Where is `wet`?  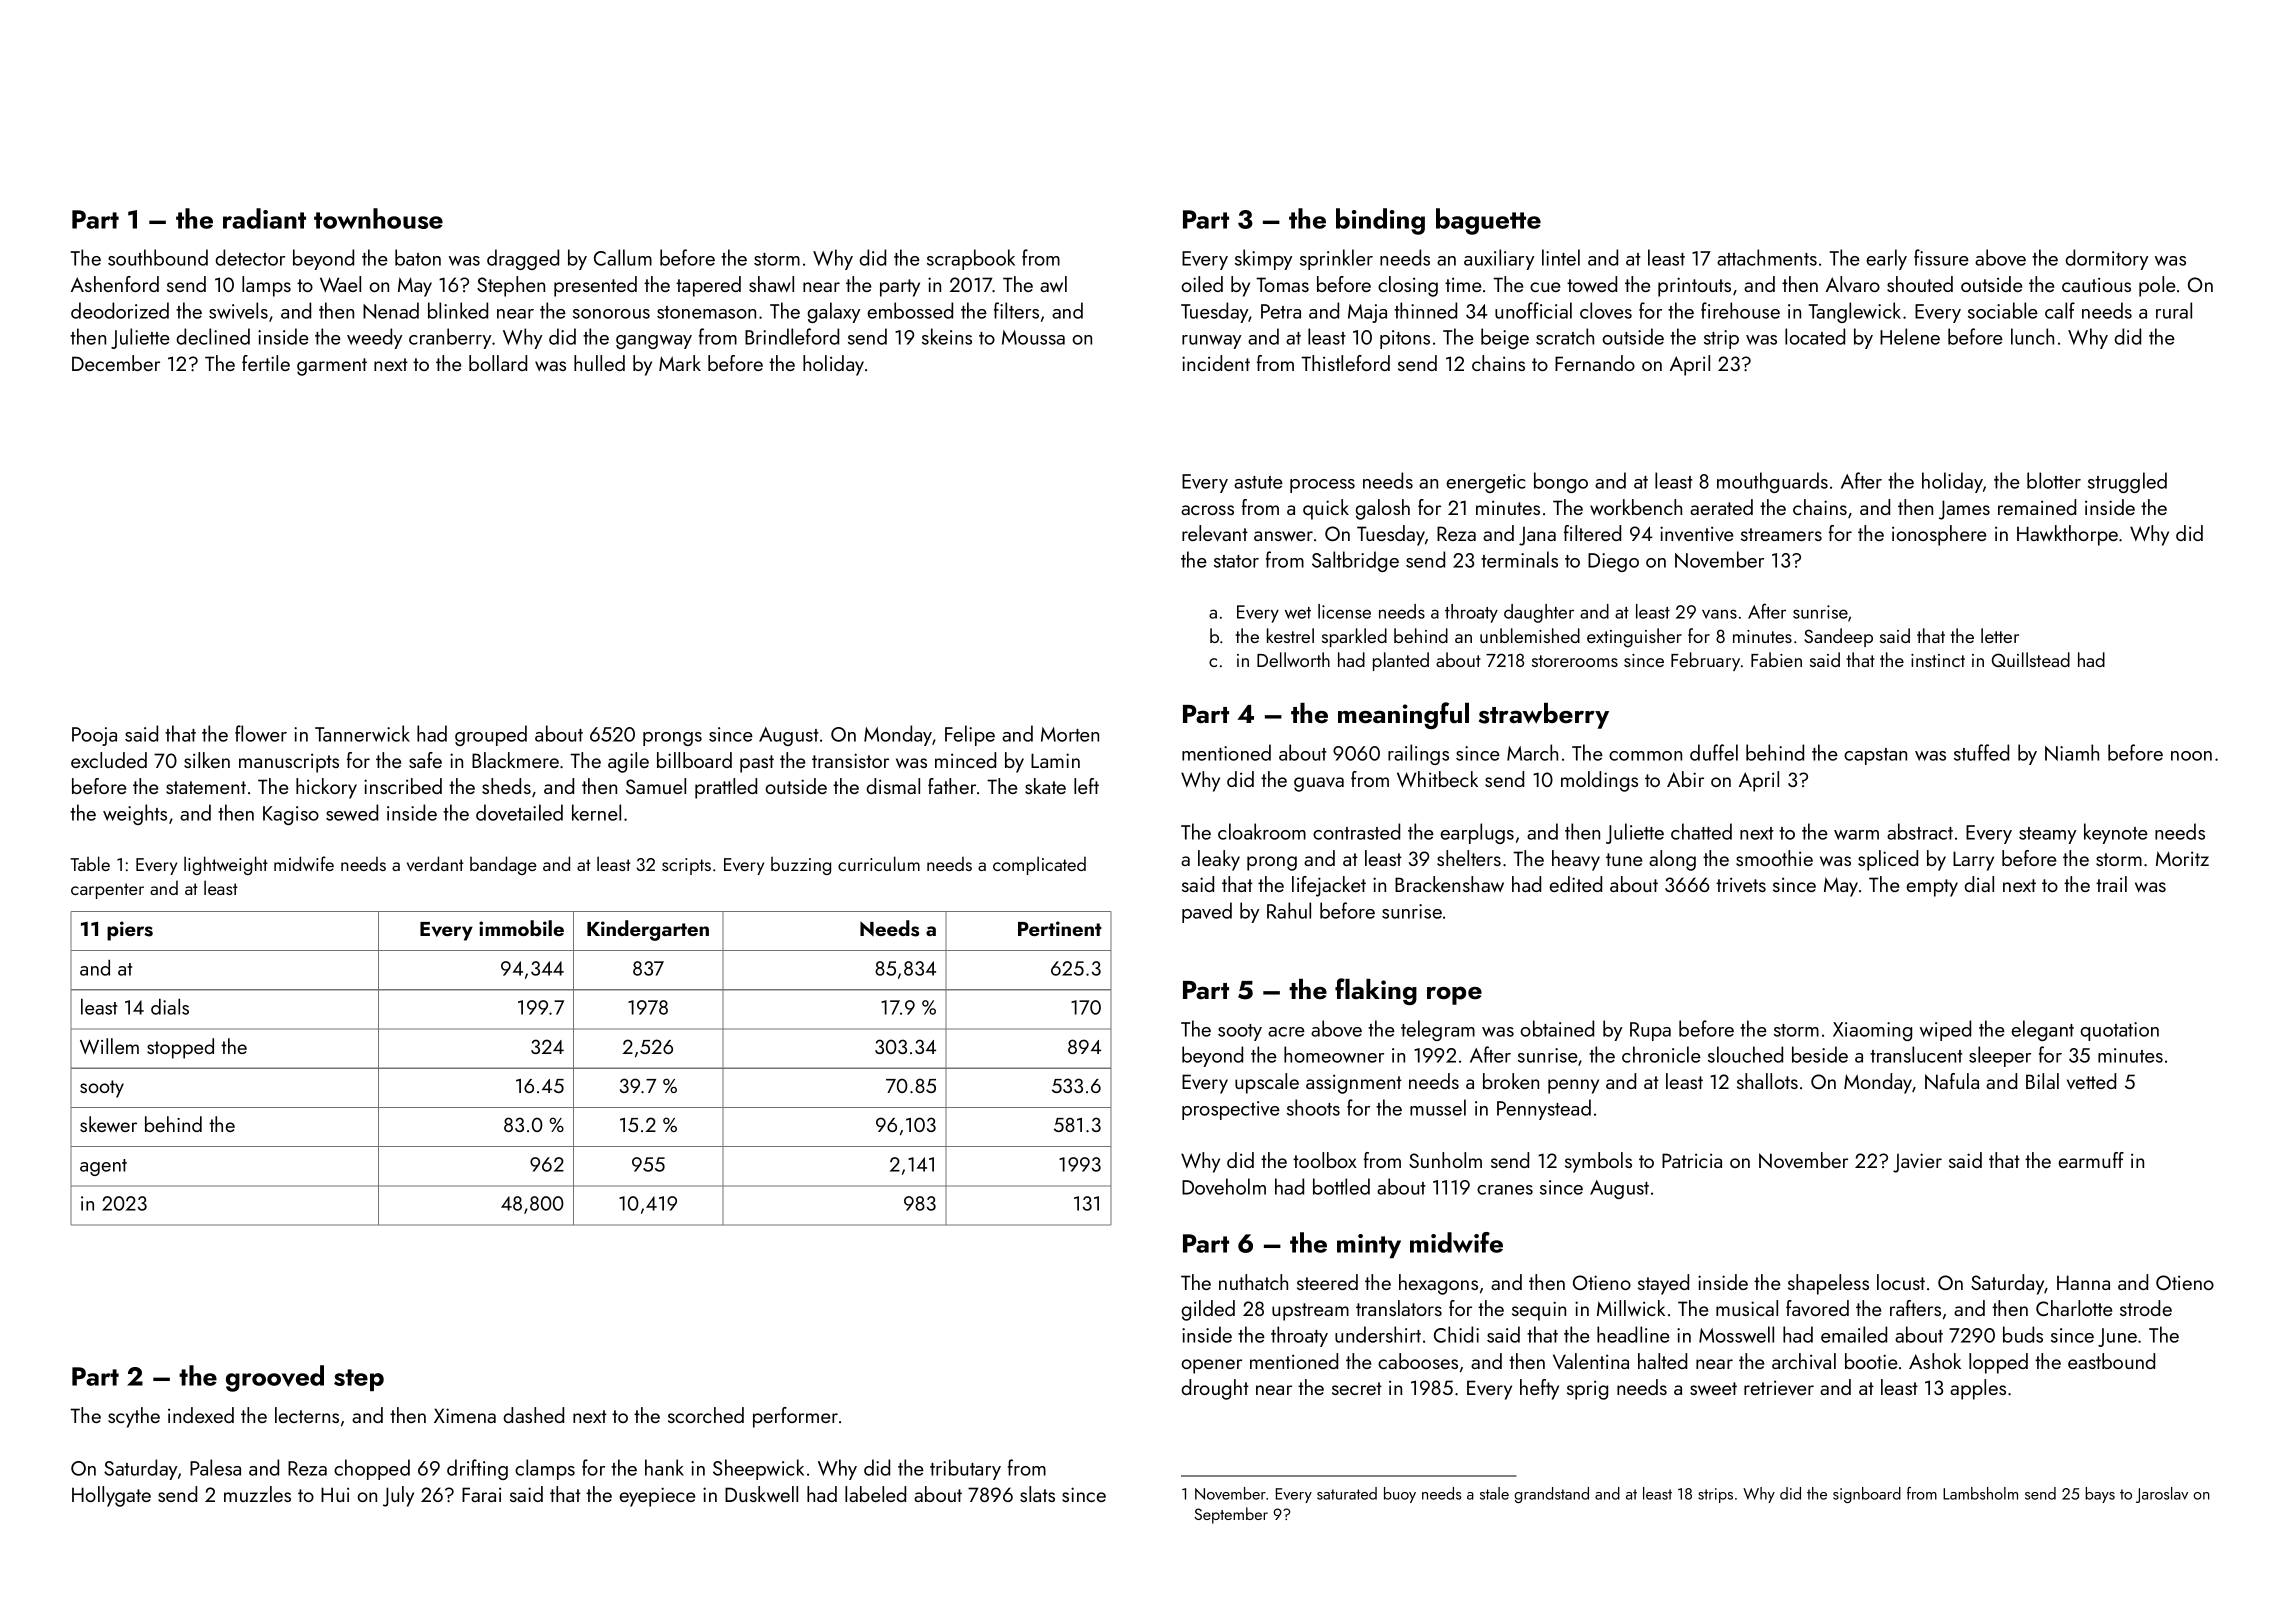
wet is located at coordinates (1298, 613).
